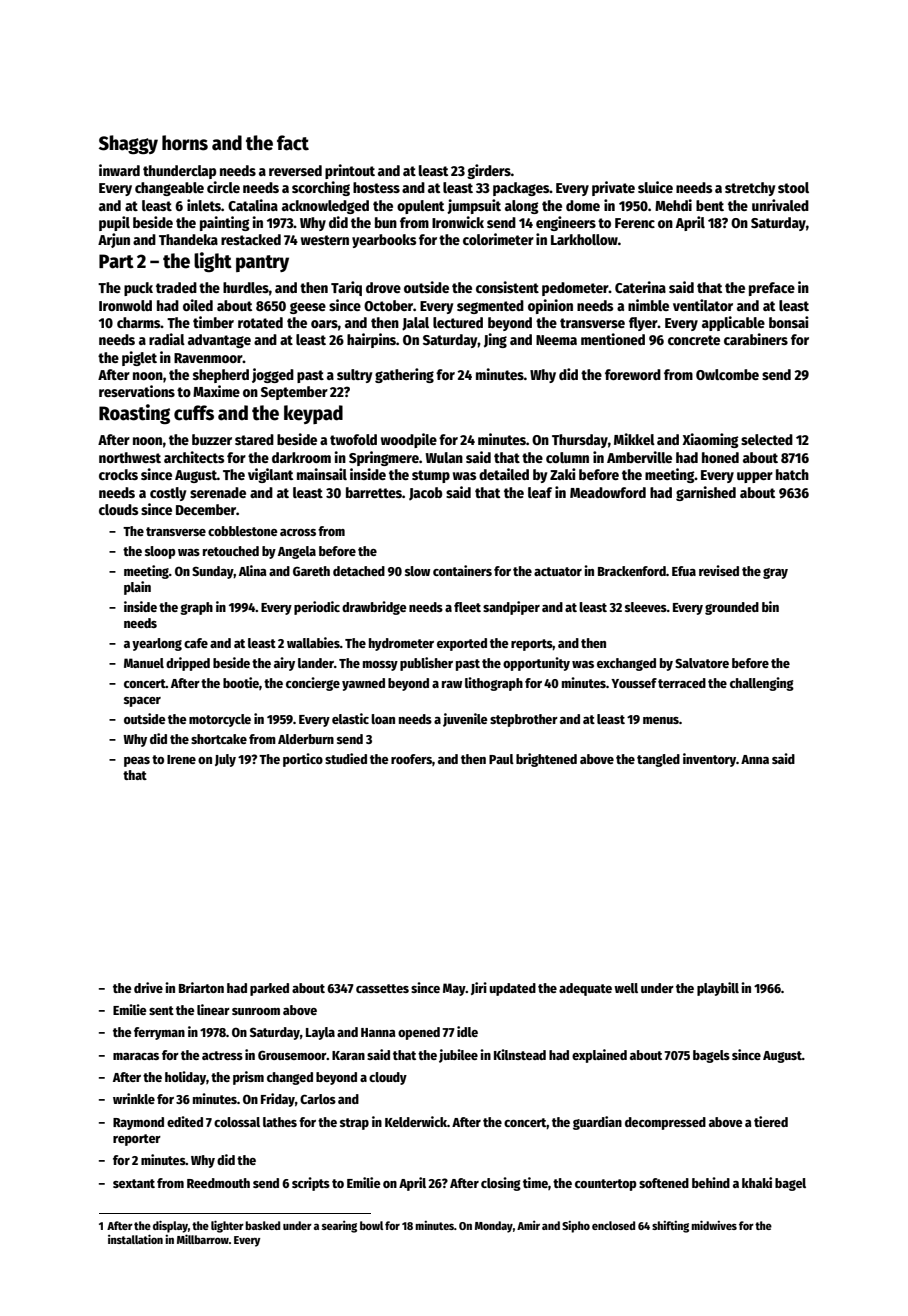 This screenshot has width=908, height=1316. Describe the element at coordinates (489, 171) in the screenshot. I see `girders` at that location.
